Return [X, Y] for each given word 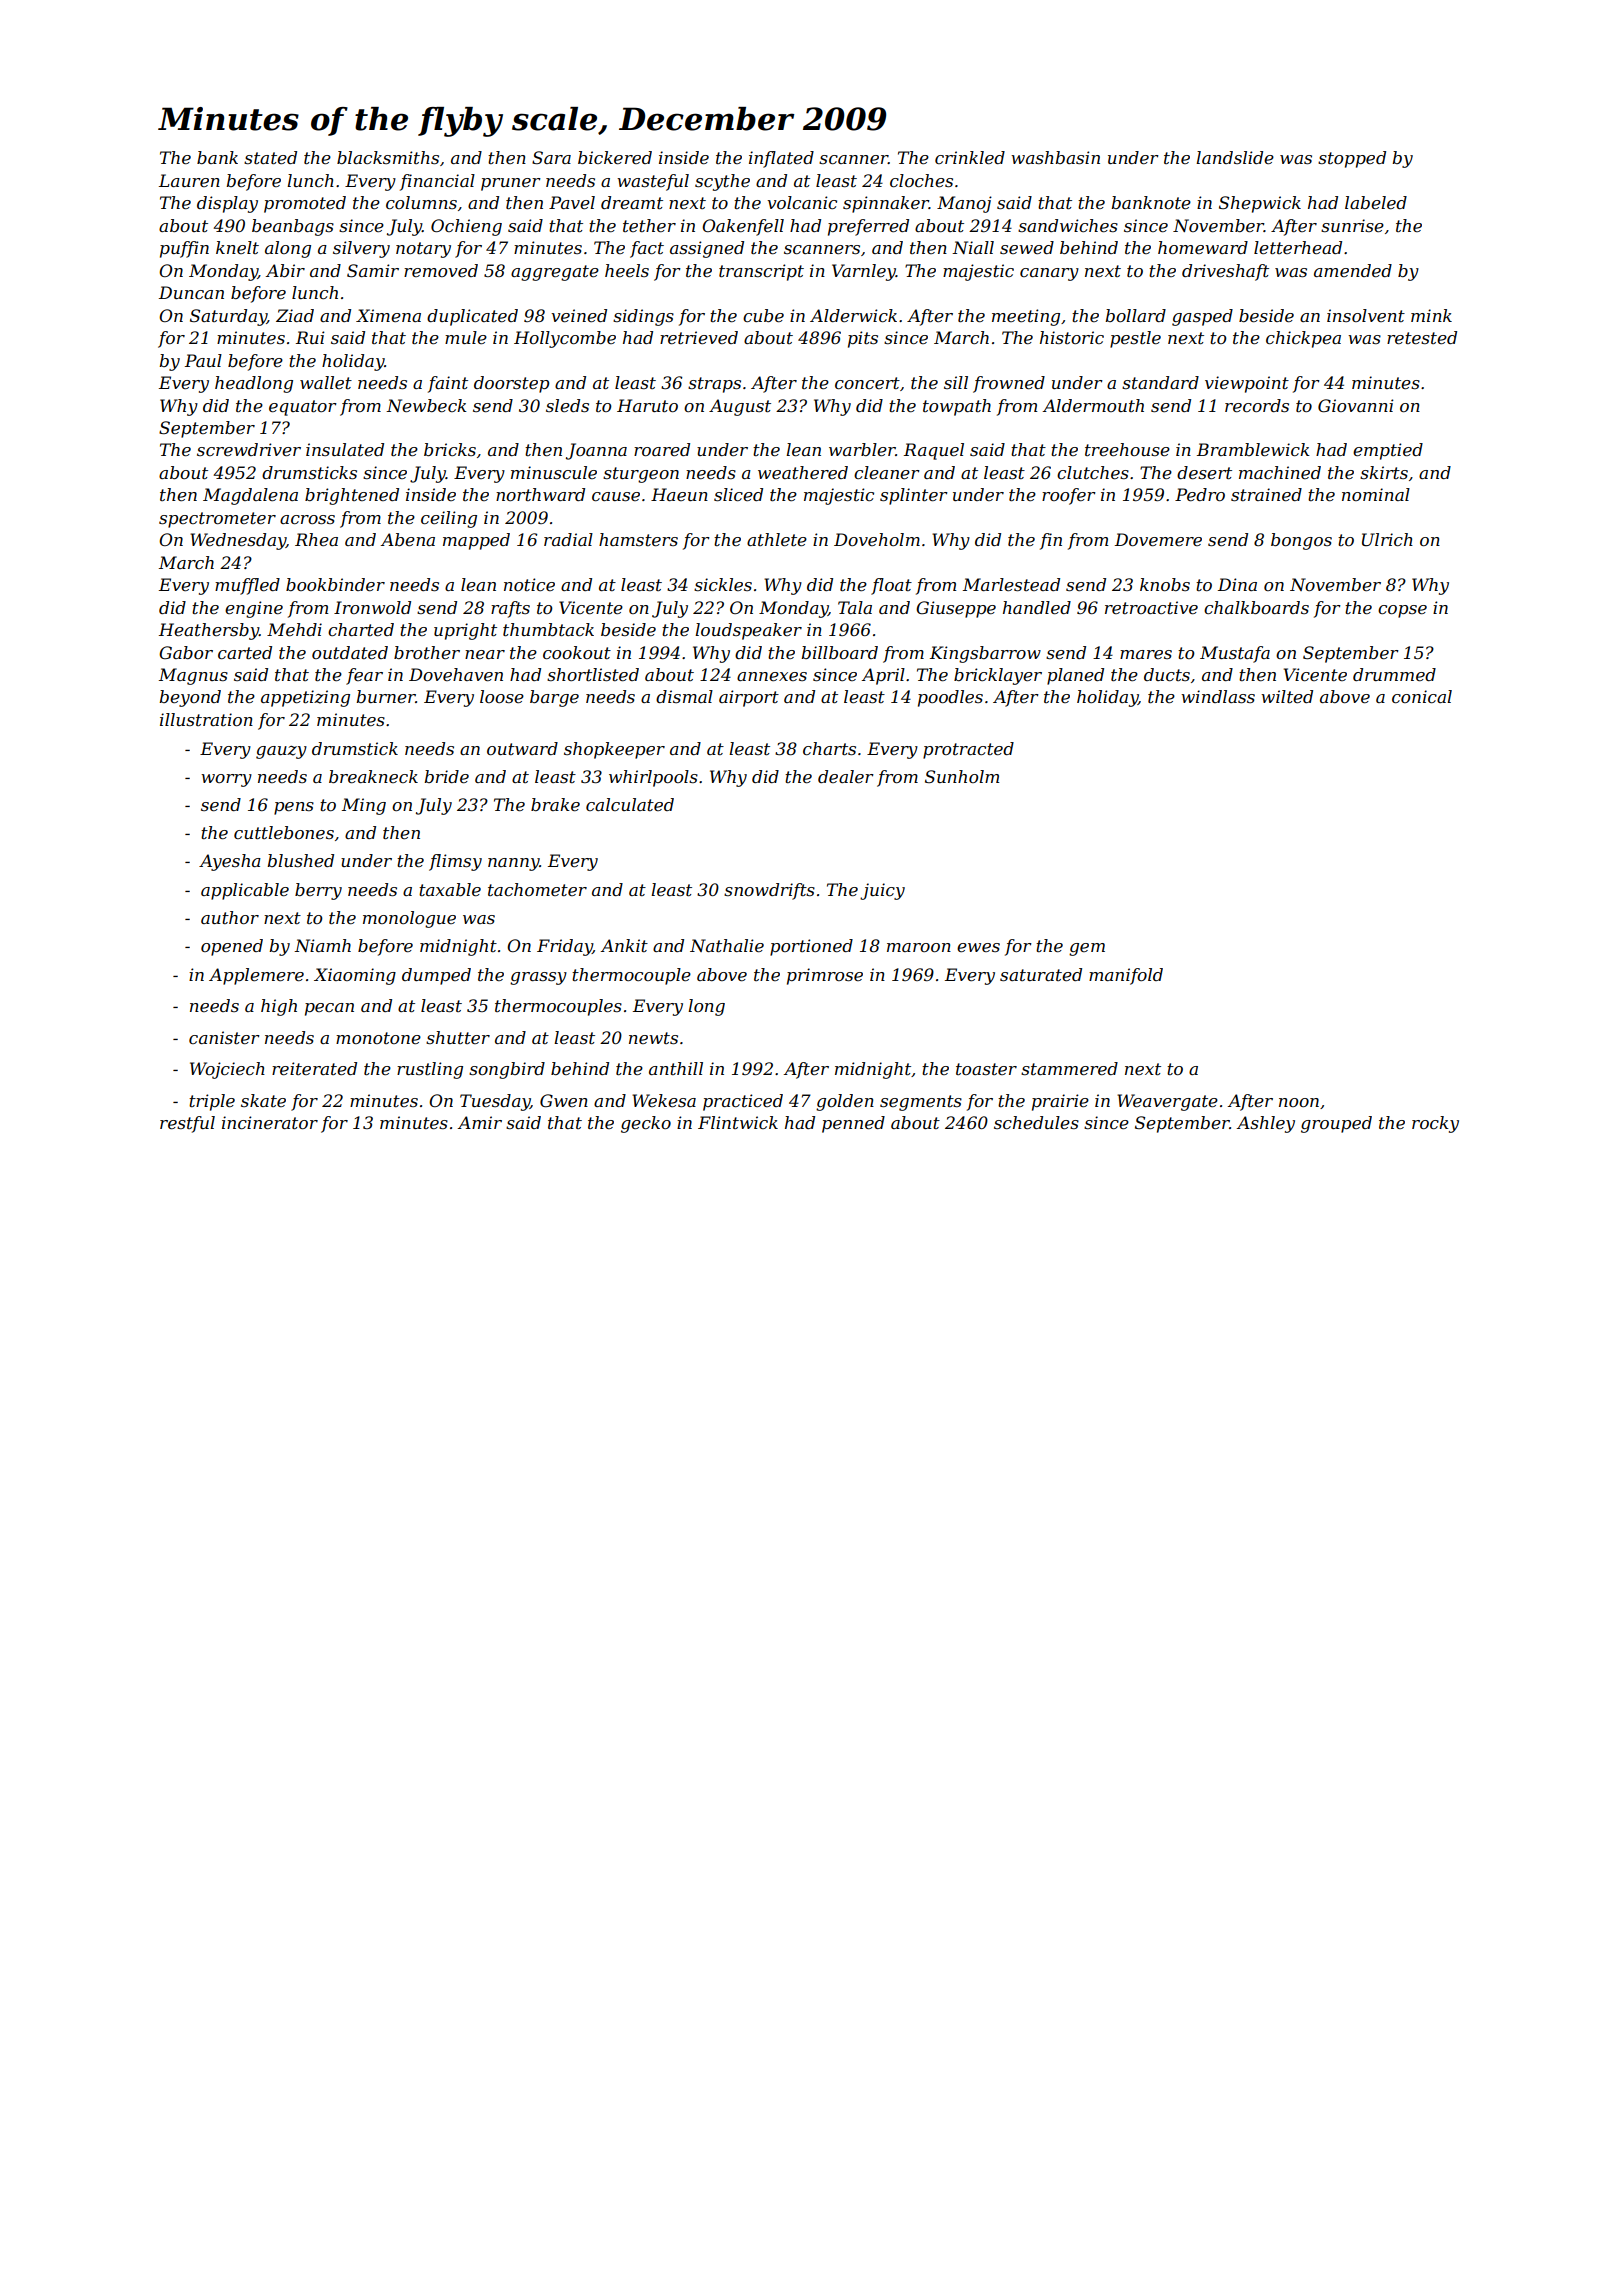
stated [270, 157]
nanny [513, 864]
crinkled [970, 157]
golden [845, 1102]
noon [1299, 1102]
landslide [1235, 157]
